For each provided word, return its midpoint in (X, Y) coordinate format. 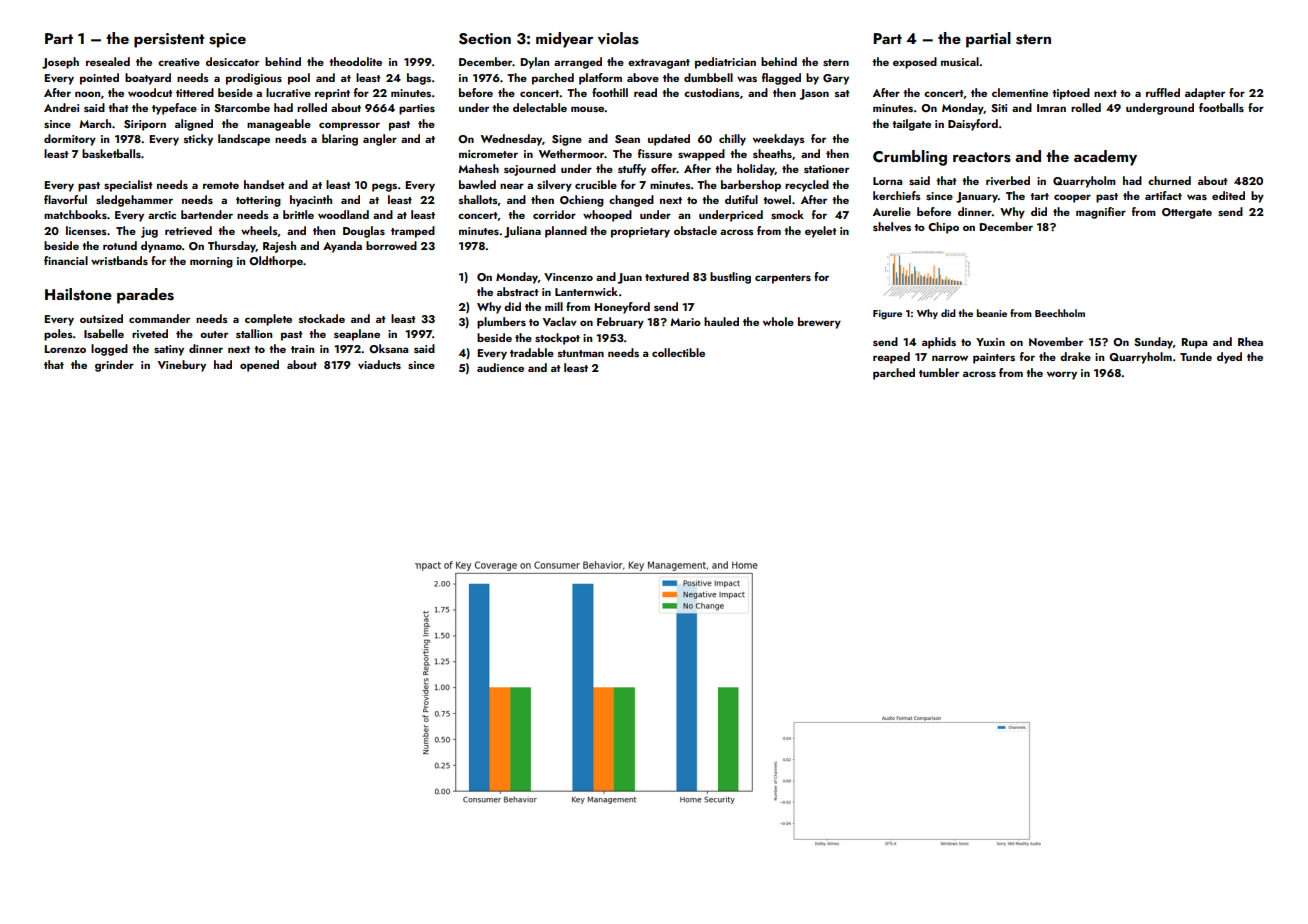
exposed (915, 63)
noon (87, 94)
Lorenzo (65, 349)
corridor (554, 214)
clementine (1020, 92)
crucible (596, 184)
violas (618, 38)
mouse (588, 109)
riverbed (1008, 180)
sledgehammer (134, 201)
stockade (322, 318)
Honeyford (622, 308)
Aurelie (892, 211)
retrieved (188, 230)
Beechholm (1060, 313)
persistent (169, 40)
